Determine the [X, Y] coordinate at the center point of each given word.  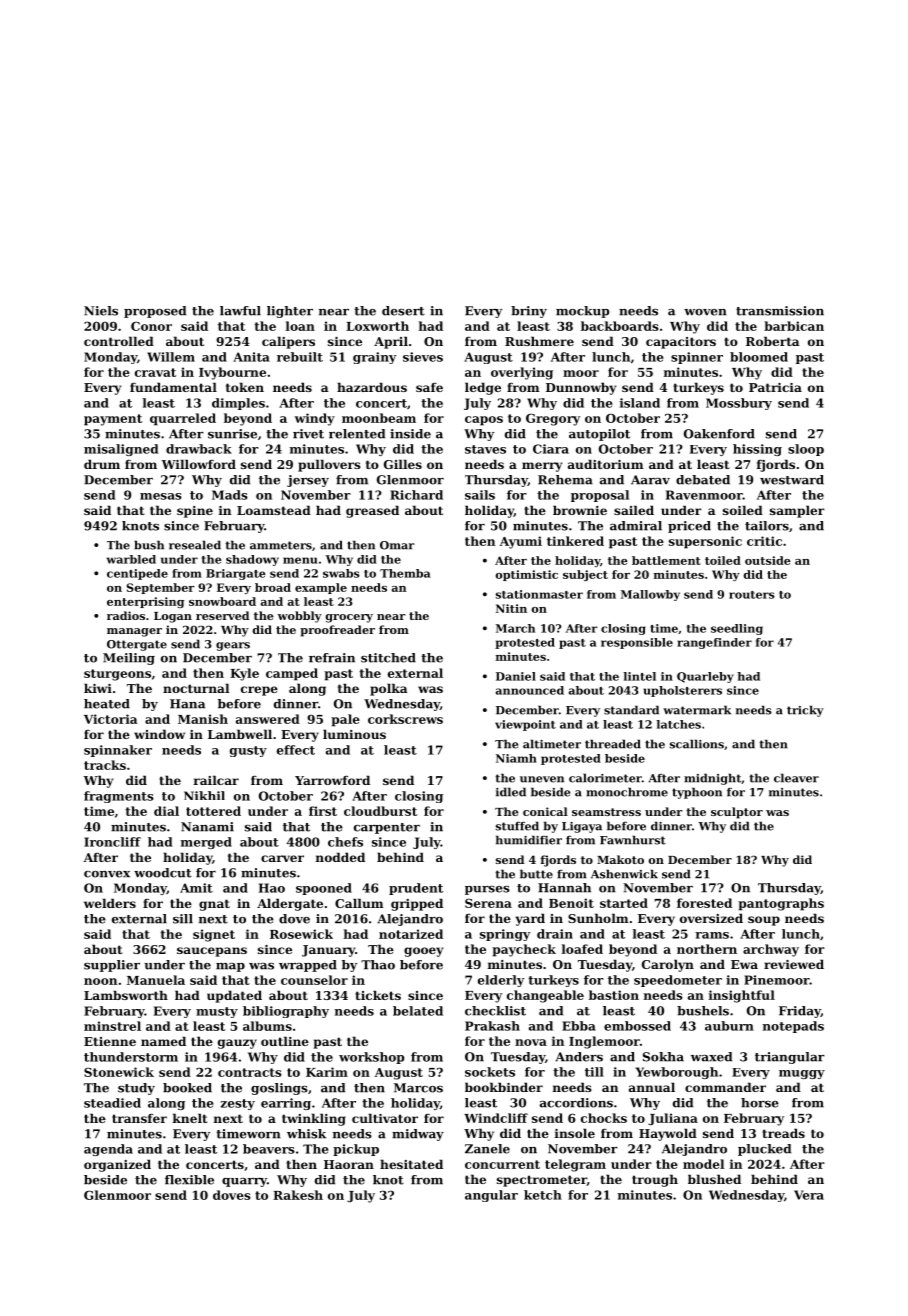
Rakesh [298, 1195]
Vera [809, 1195]
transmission [780, 311]
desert [403, 311]
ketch [543, 1195]
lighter [290, 312]
